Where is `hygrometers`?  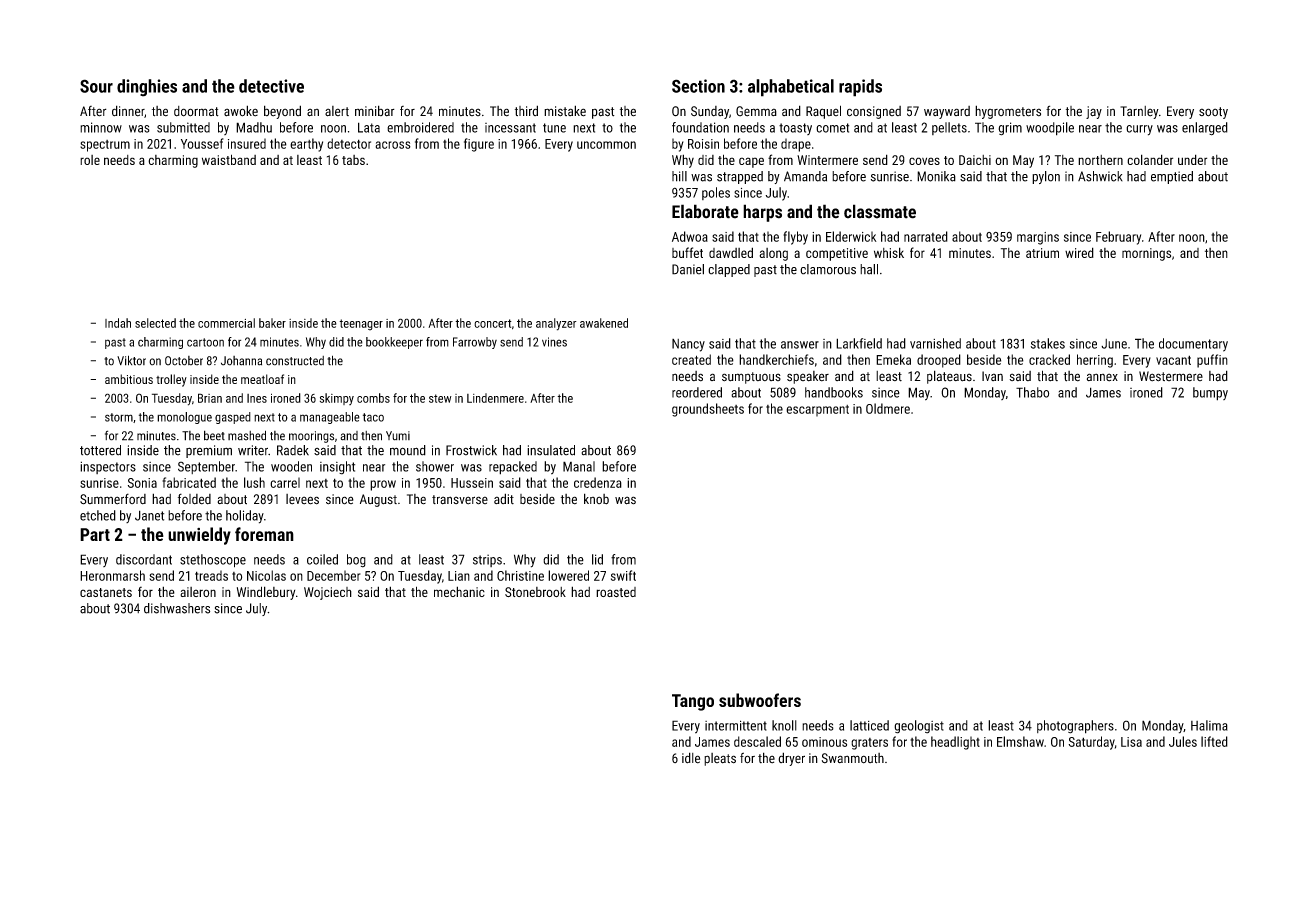
hygrometers is located at coordinates (1008, 112).
